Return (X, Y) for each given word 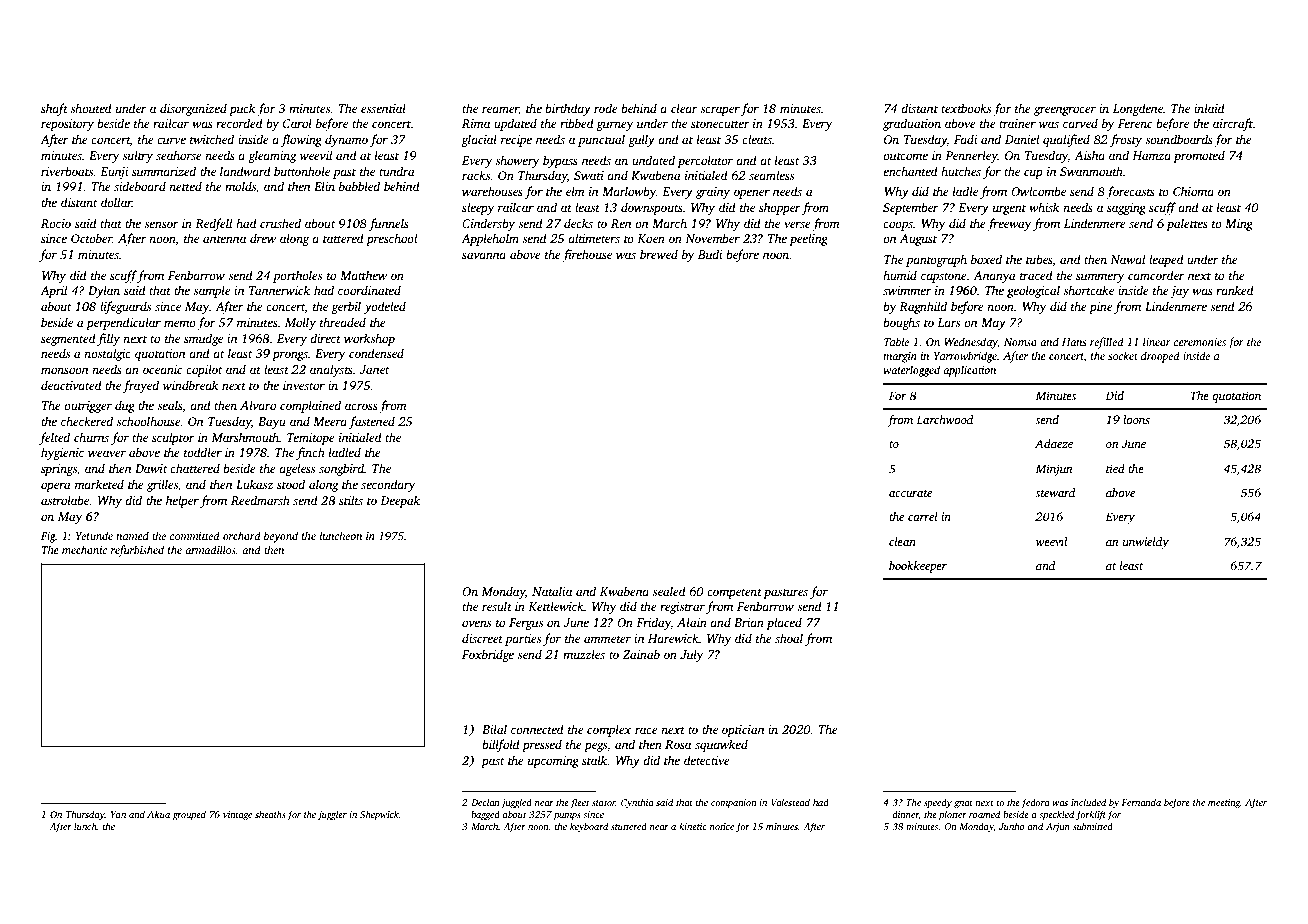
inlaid (1209, 108)
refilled (1107, 343)
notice (722, 826)
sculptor (173, 438)
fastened (372, 422)
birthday (568, 109)
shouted (91, 108)
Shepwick (379, 815)
